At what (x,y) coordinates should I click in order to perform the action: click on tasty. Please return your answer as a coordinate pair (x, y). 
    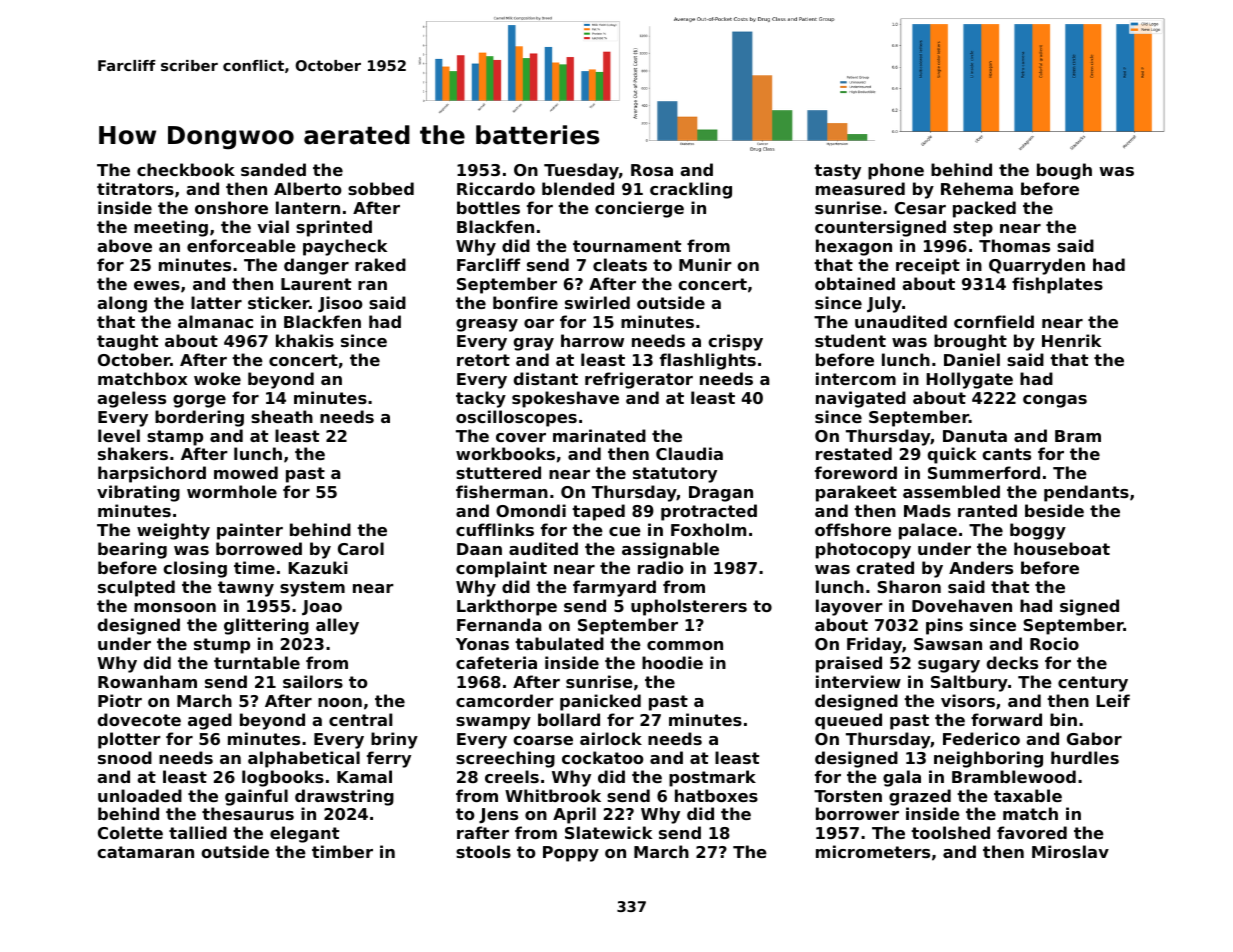
    Looking at the image, I should click on (837, 172).
